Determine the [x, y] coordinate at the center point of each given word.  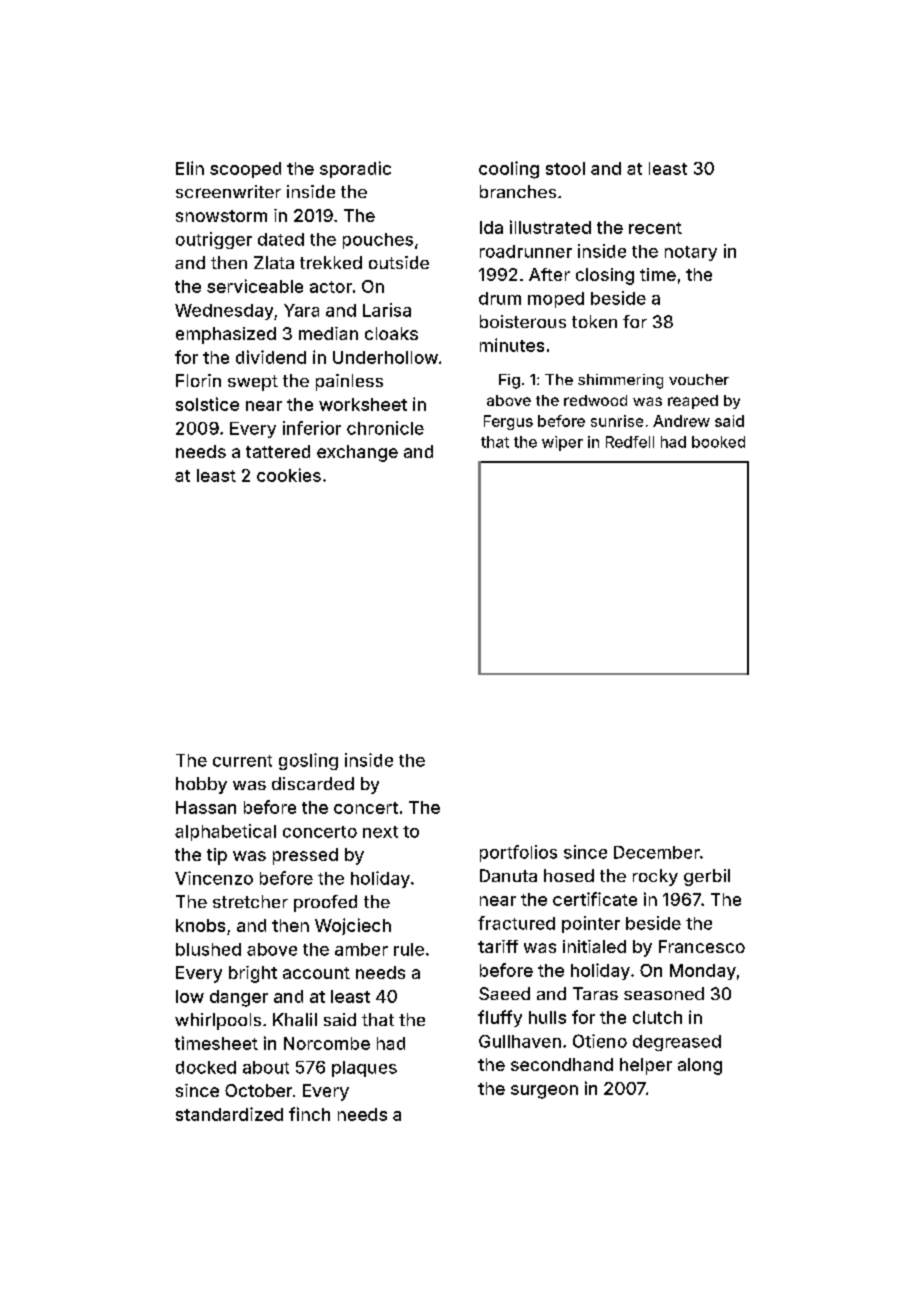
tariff [498, 946]
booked [718, 442]
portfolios [518, 853]
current [242, 761]
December [657, 852]
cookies [289, 475]
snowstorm [221, 216]
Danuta [508, 875]
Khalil [295, 1019]
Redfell [630, 442]
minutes [512, 345]
